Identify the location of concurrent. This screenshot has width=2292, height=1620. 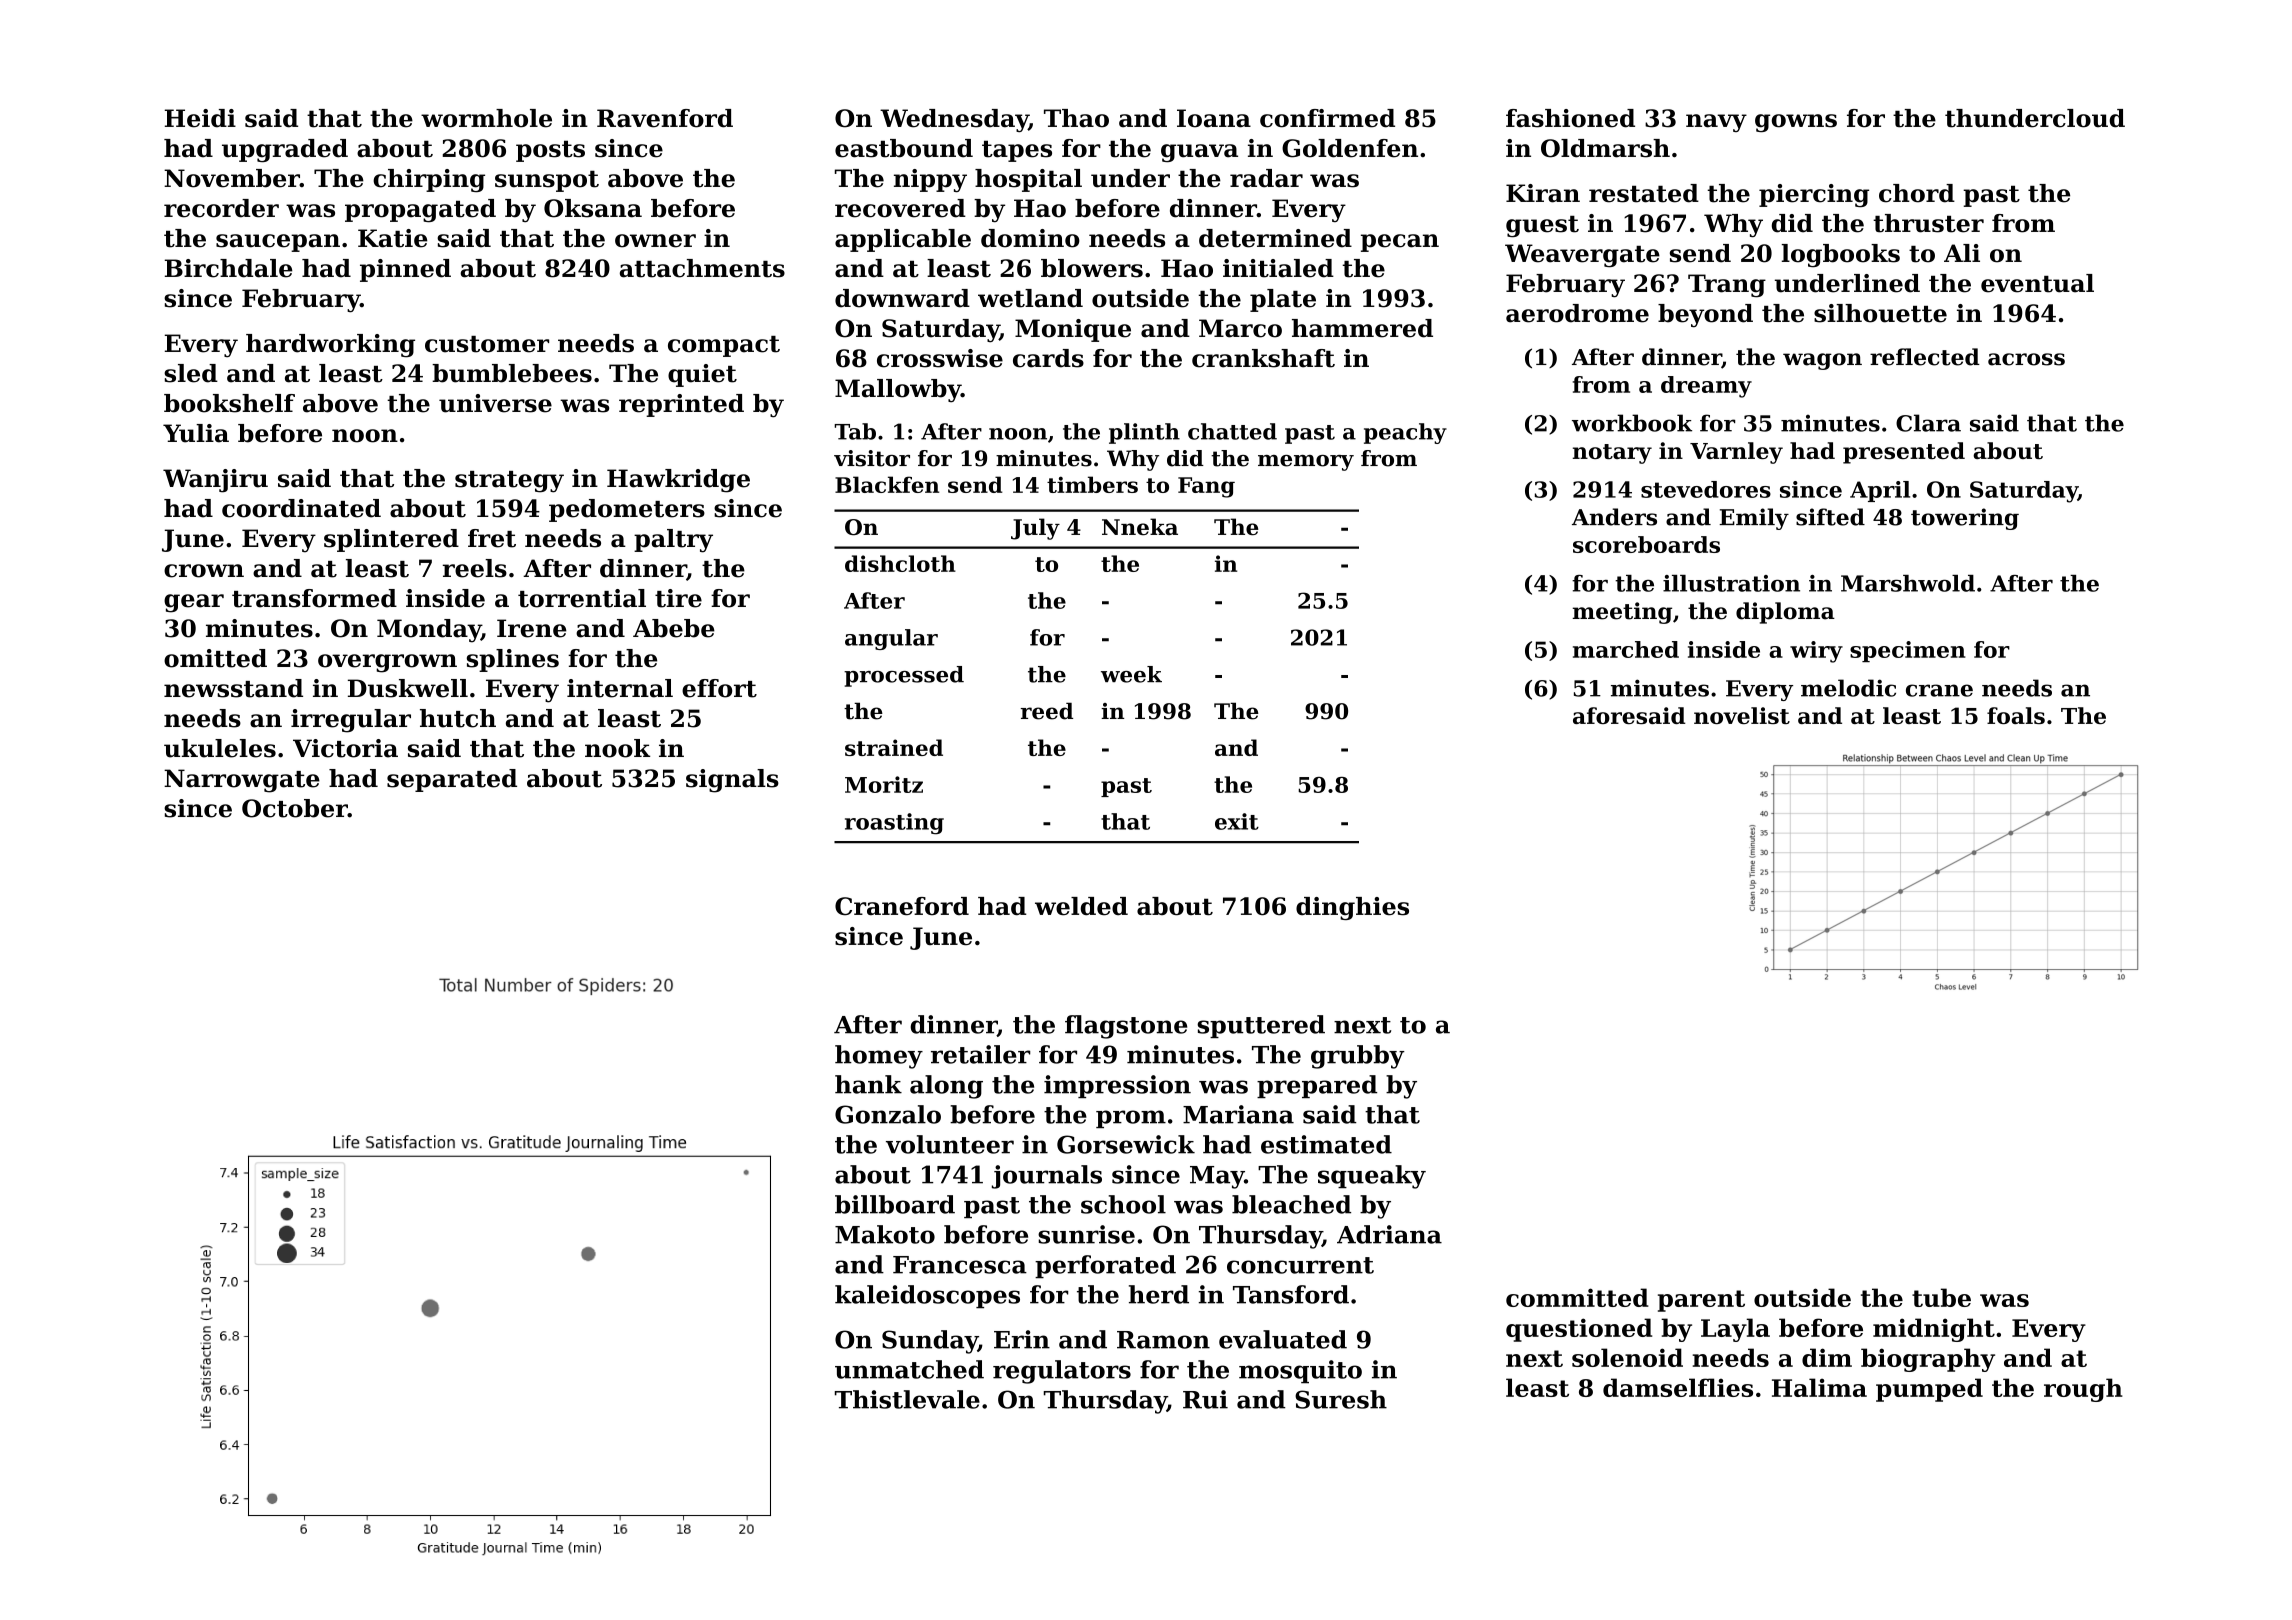
(1300, 1265).
